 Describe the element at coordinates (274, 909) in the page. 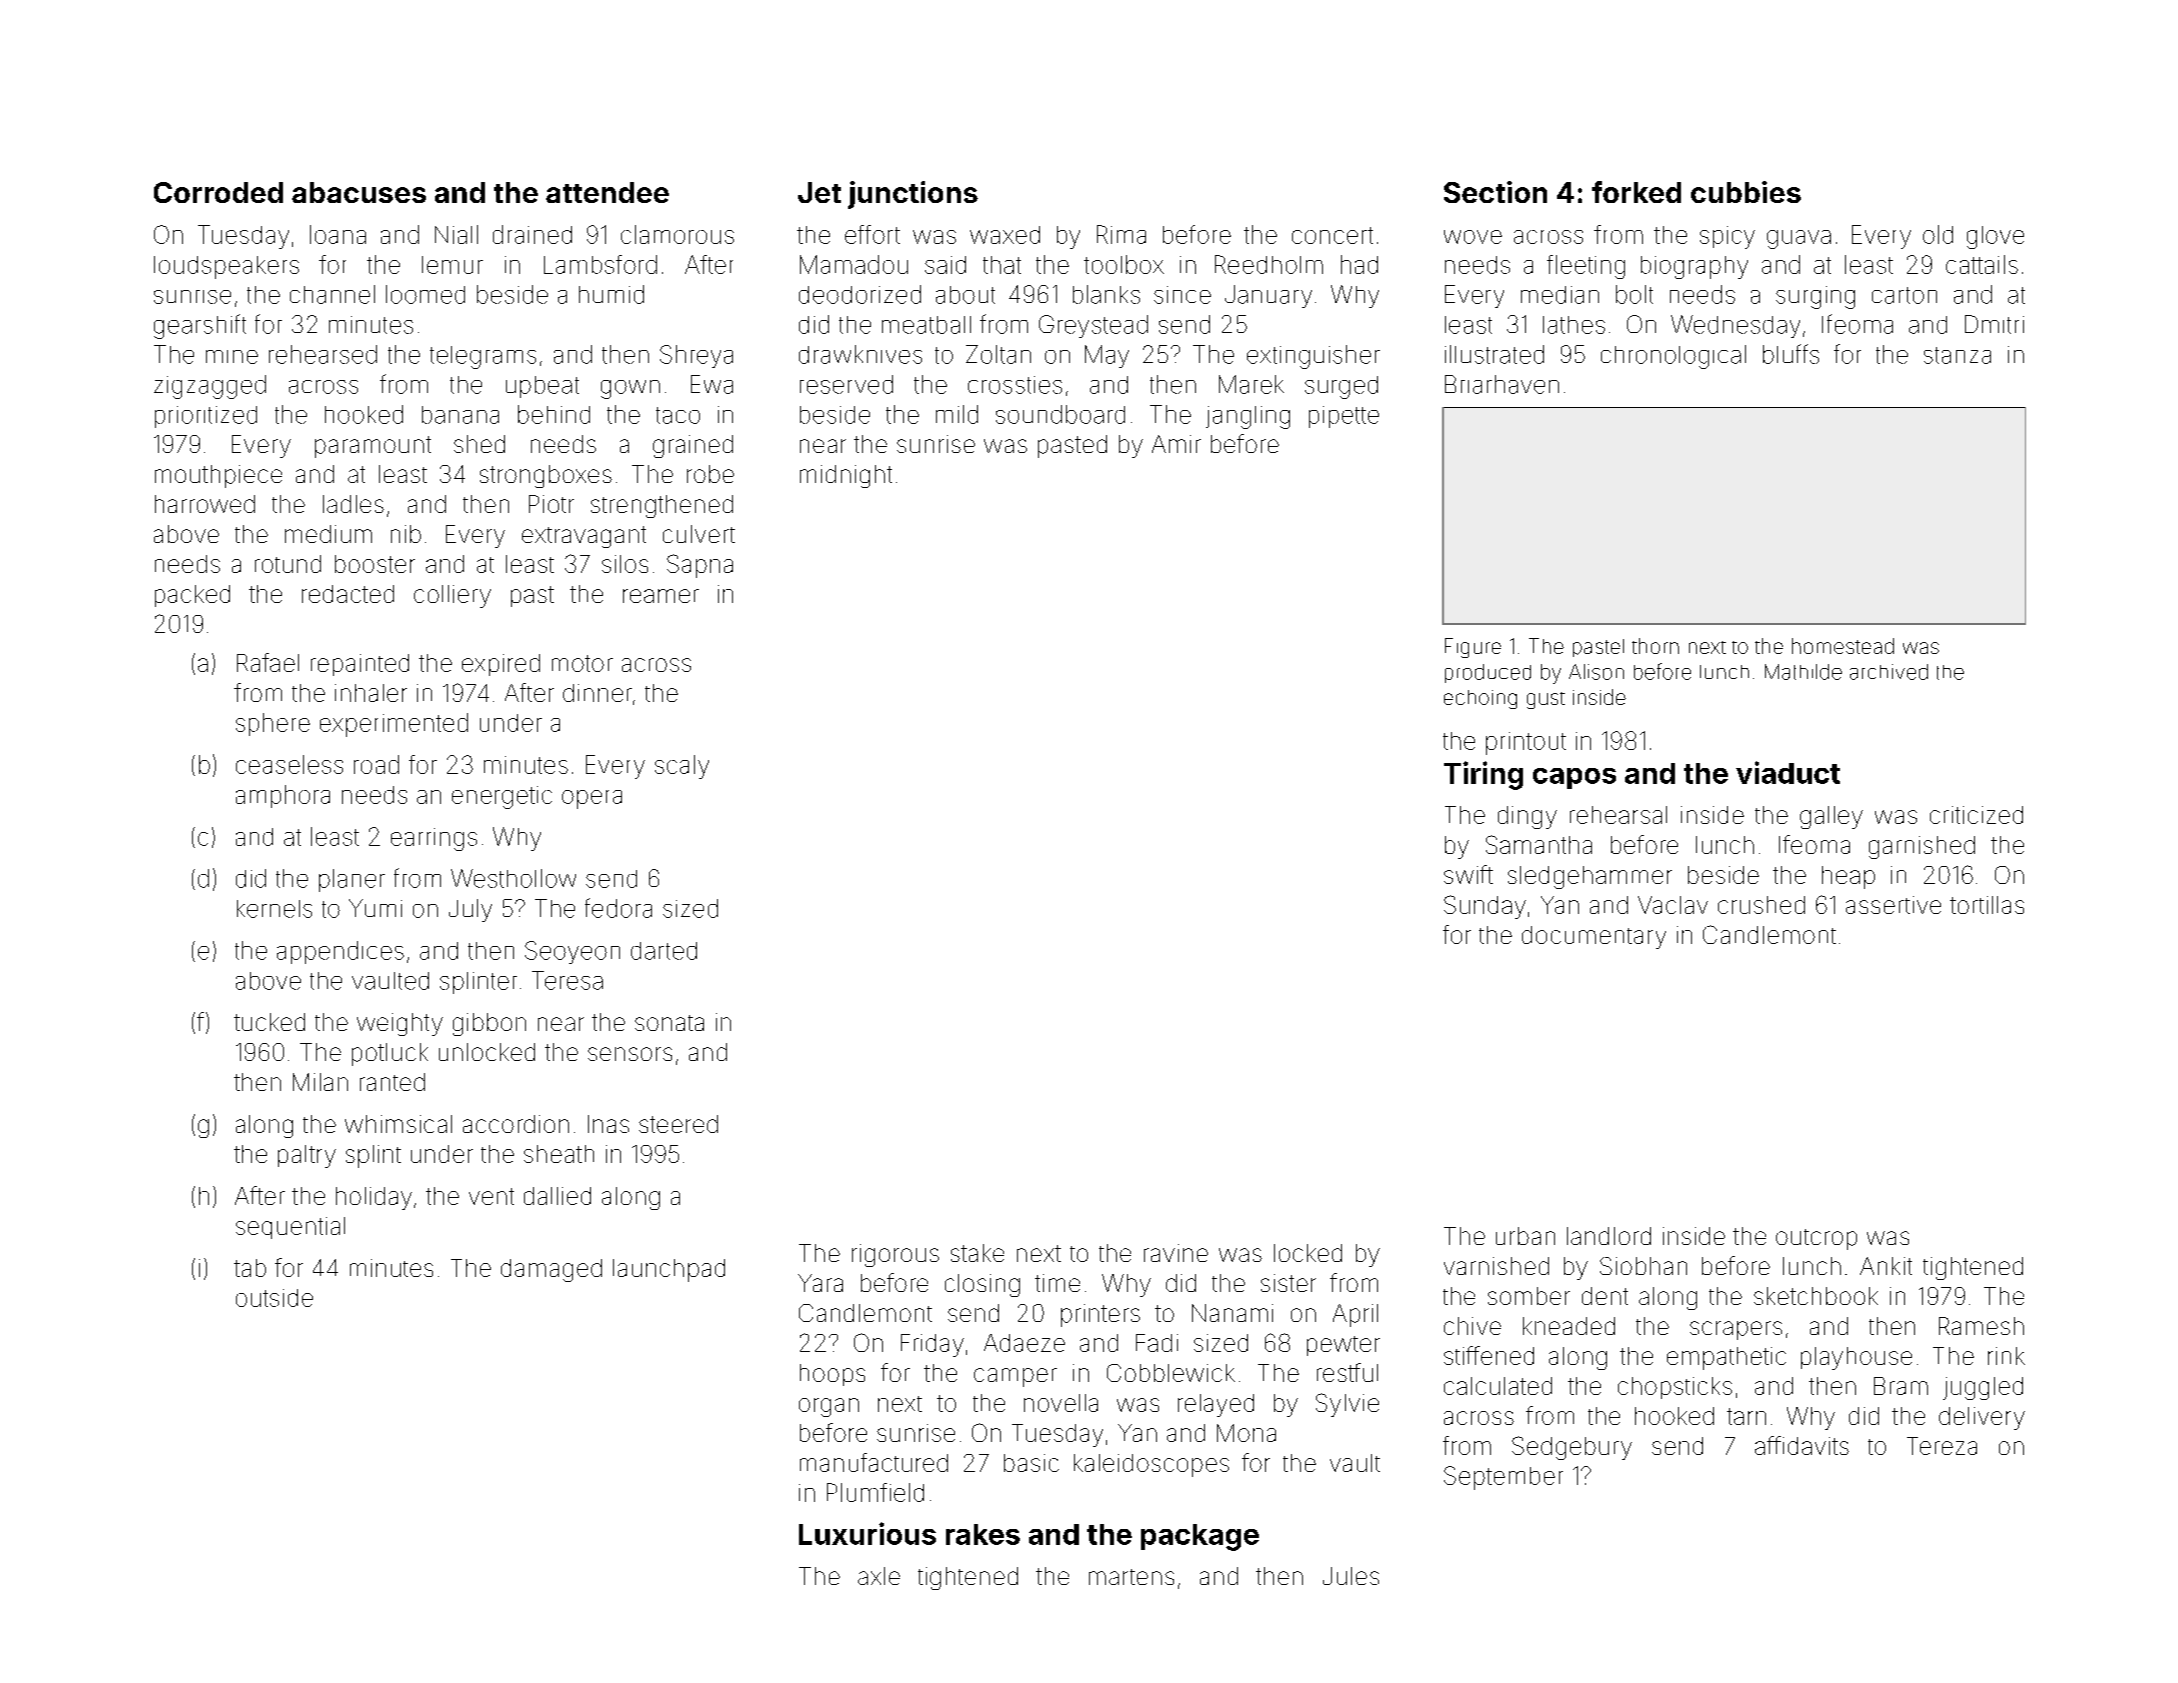

I see `kernels` at that location.
